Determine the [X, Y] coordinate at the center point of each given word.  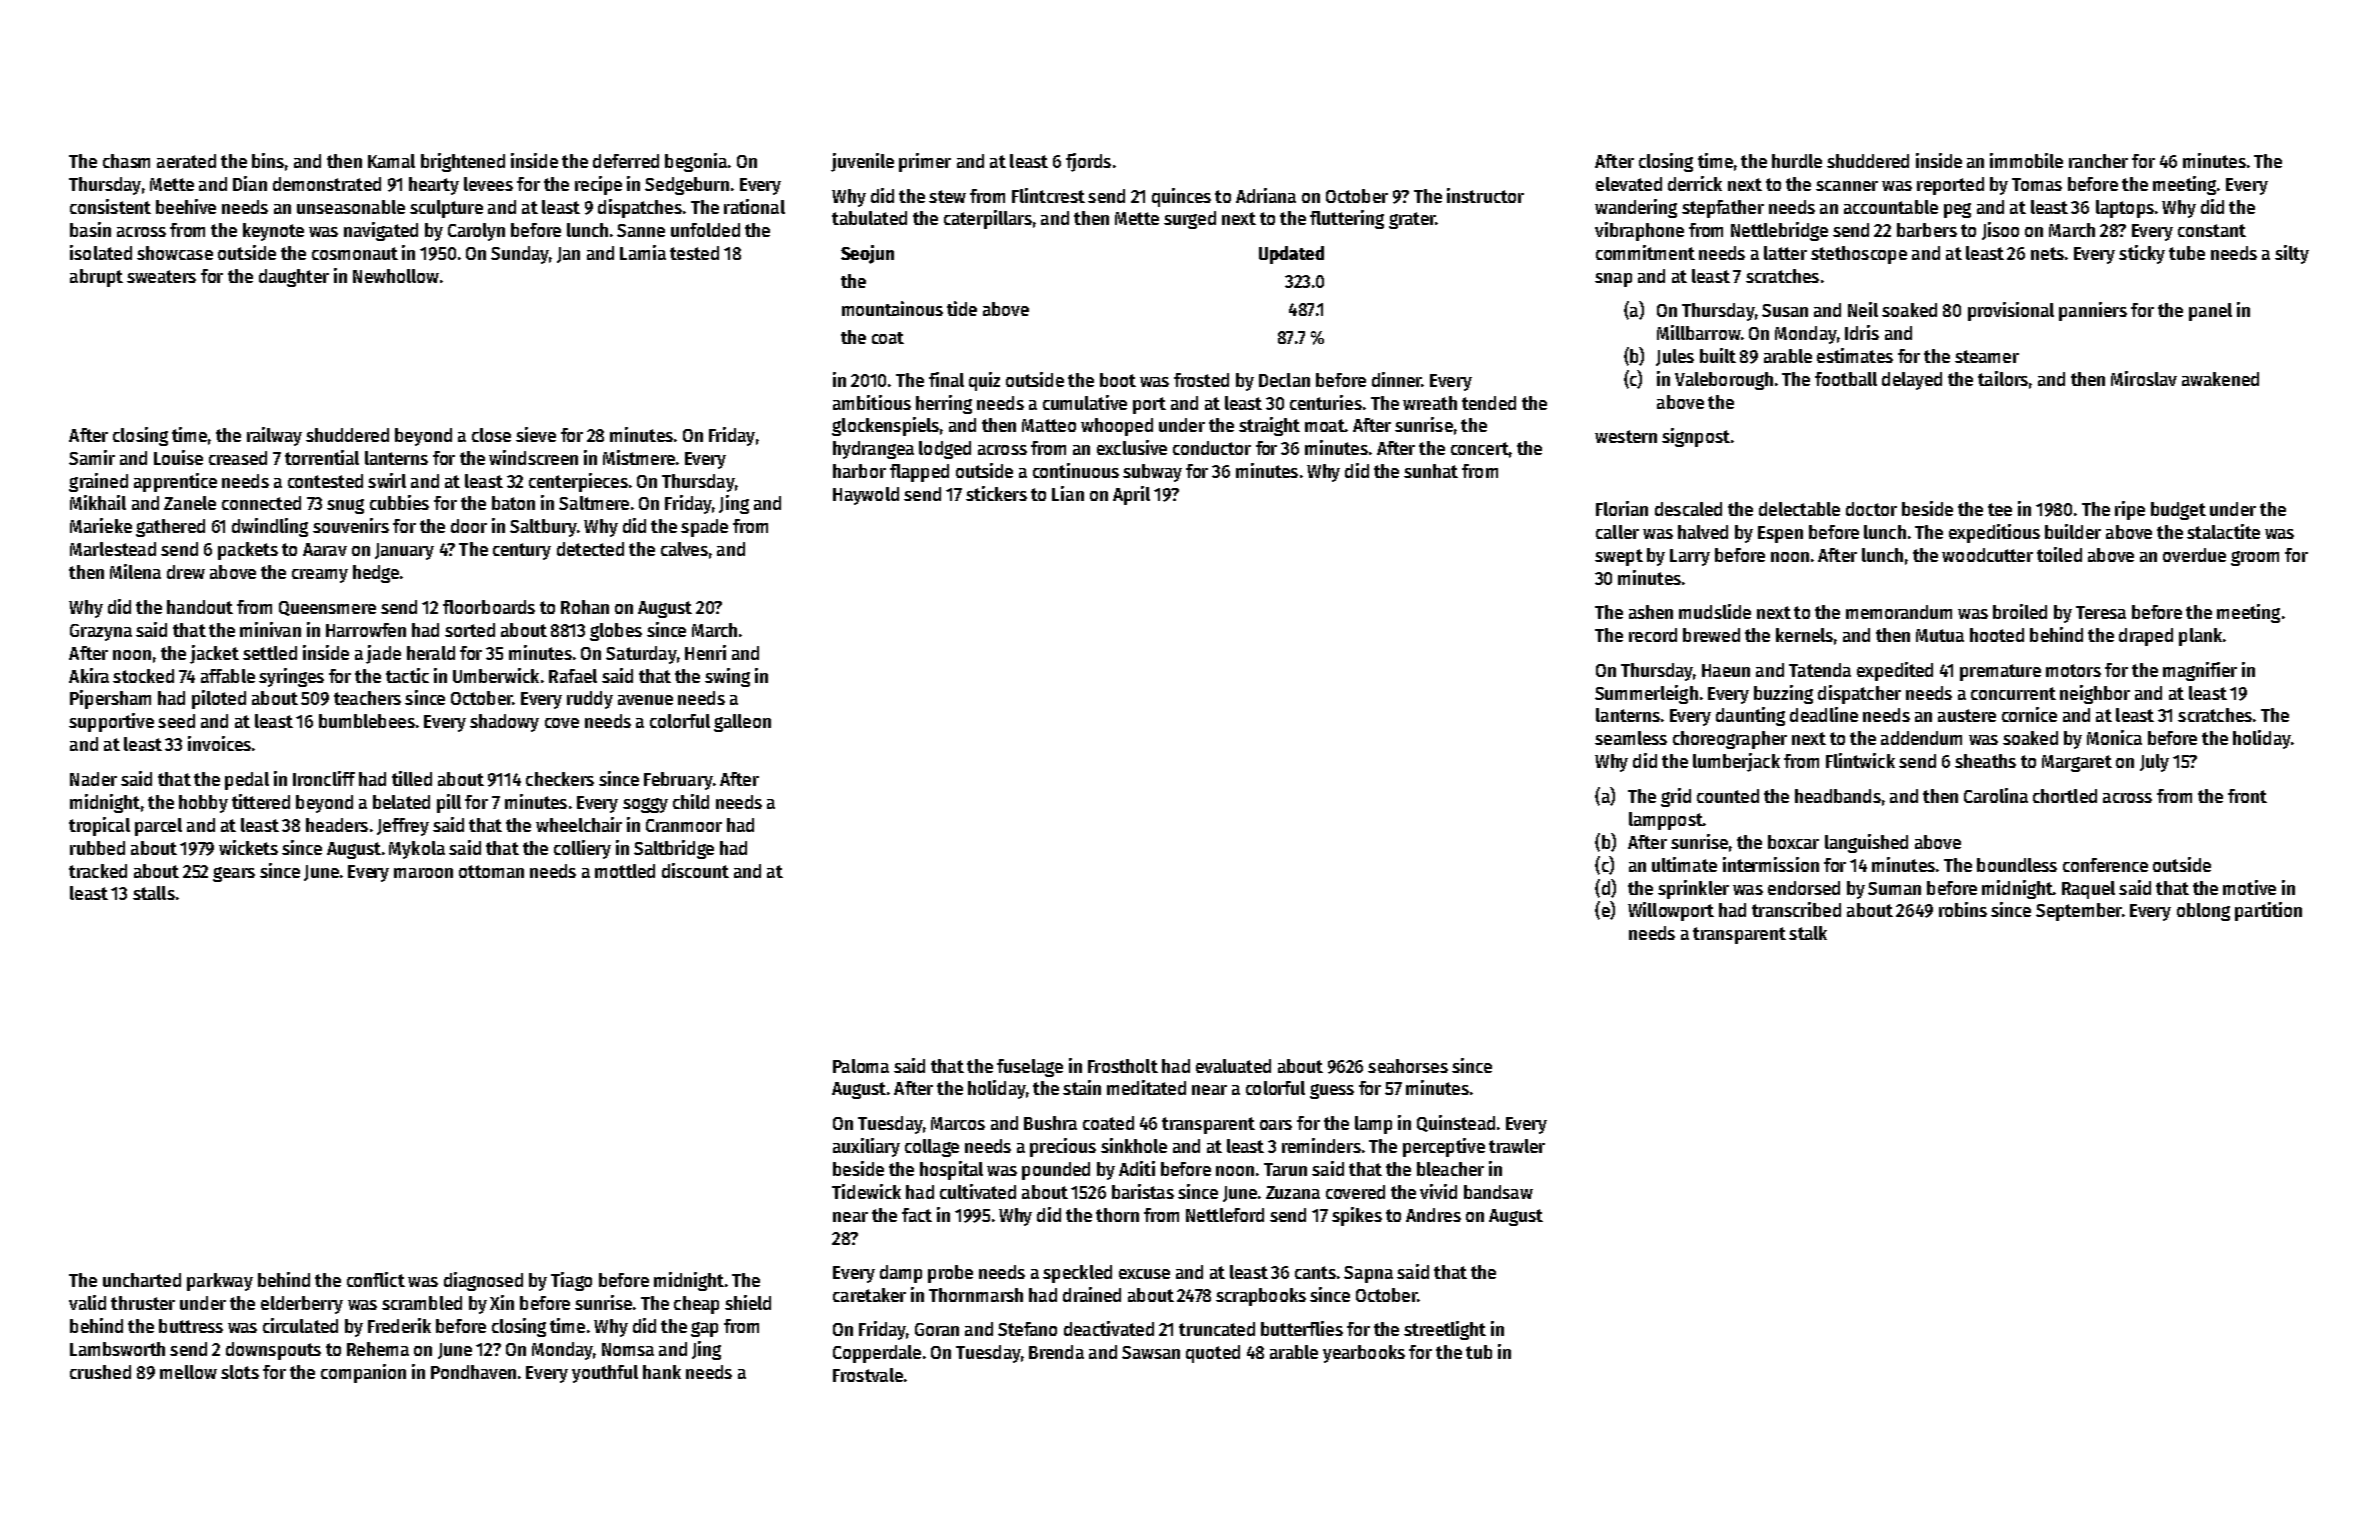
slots [240, 1372]
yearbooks [1364, 1354]
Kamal [391, 161]
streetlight [1445, 1330]
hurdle [1797, 161]
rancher [2098, 161]
